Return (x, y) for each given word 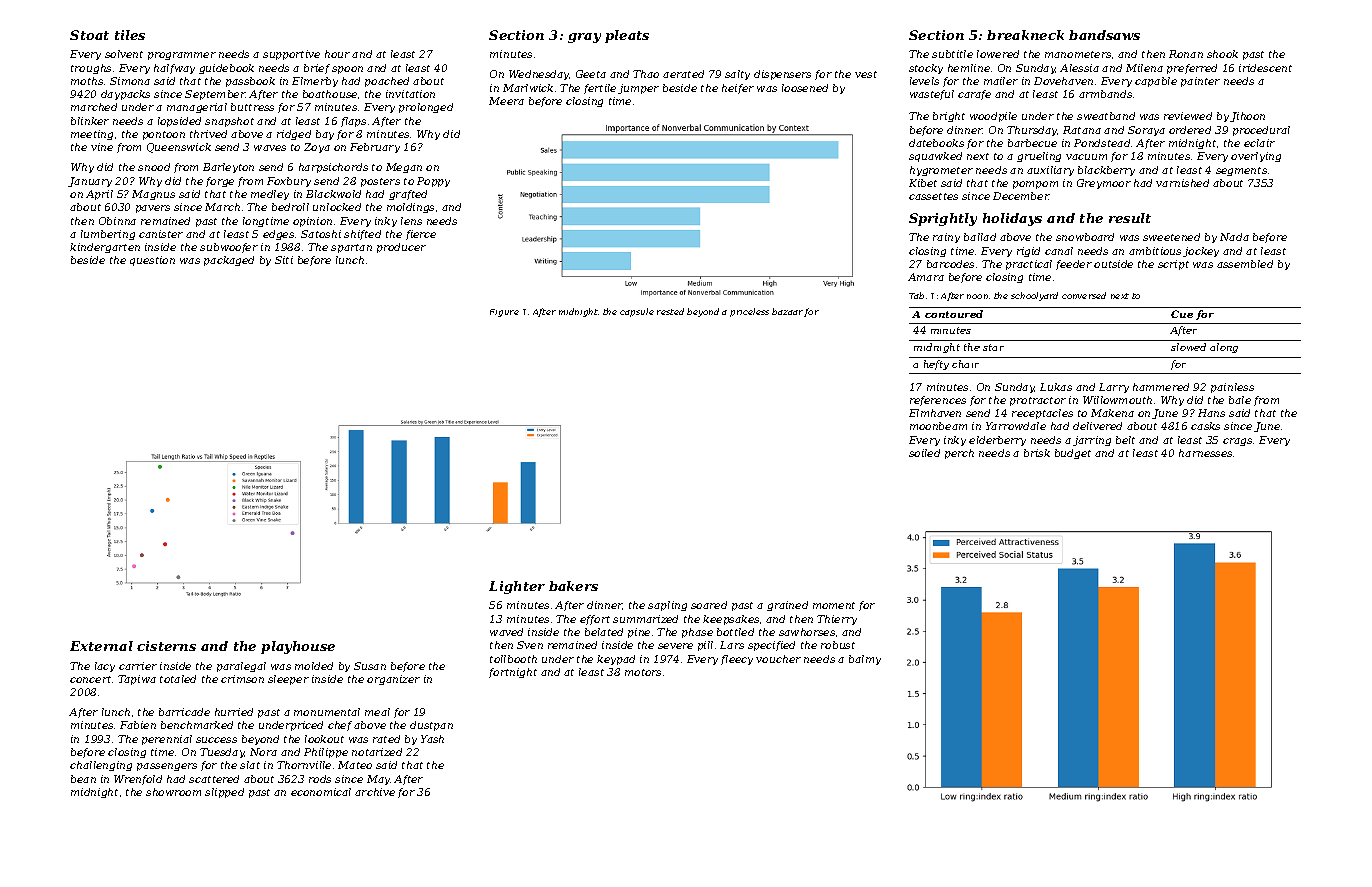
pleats (627, 36)
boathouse (330, 94)
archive (375, 792)
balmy (865, 660)
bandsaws (1104, 35)
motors (643, 672)
